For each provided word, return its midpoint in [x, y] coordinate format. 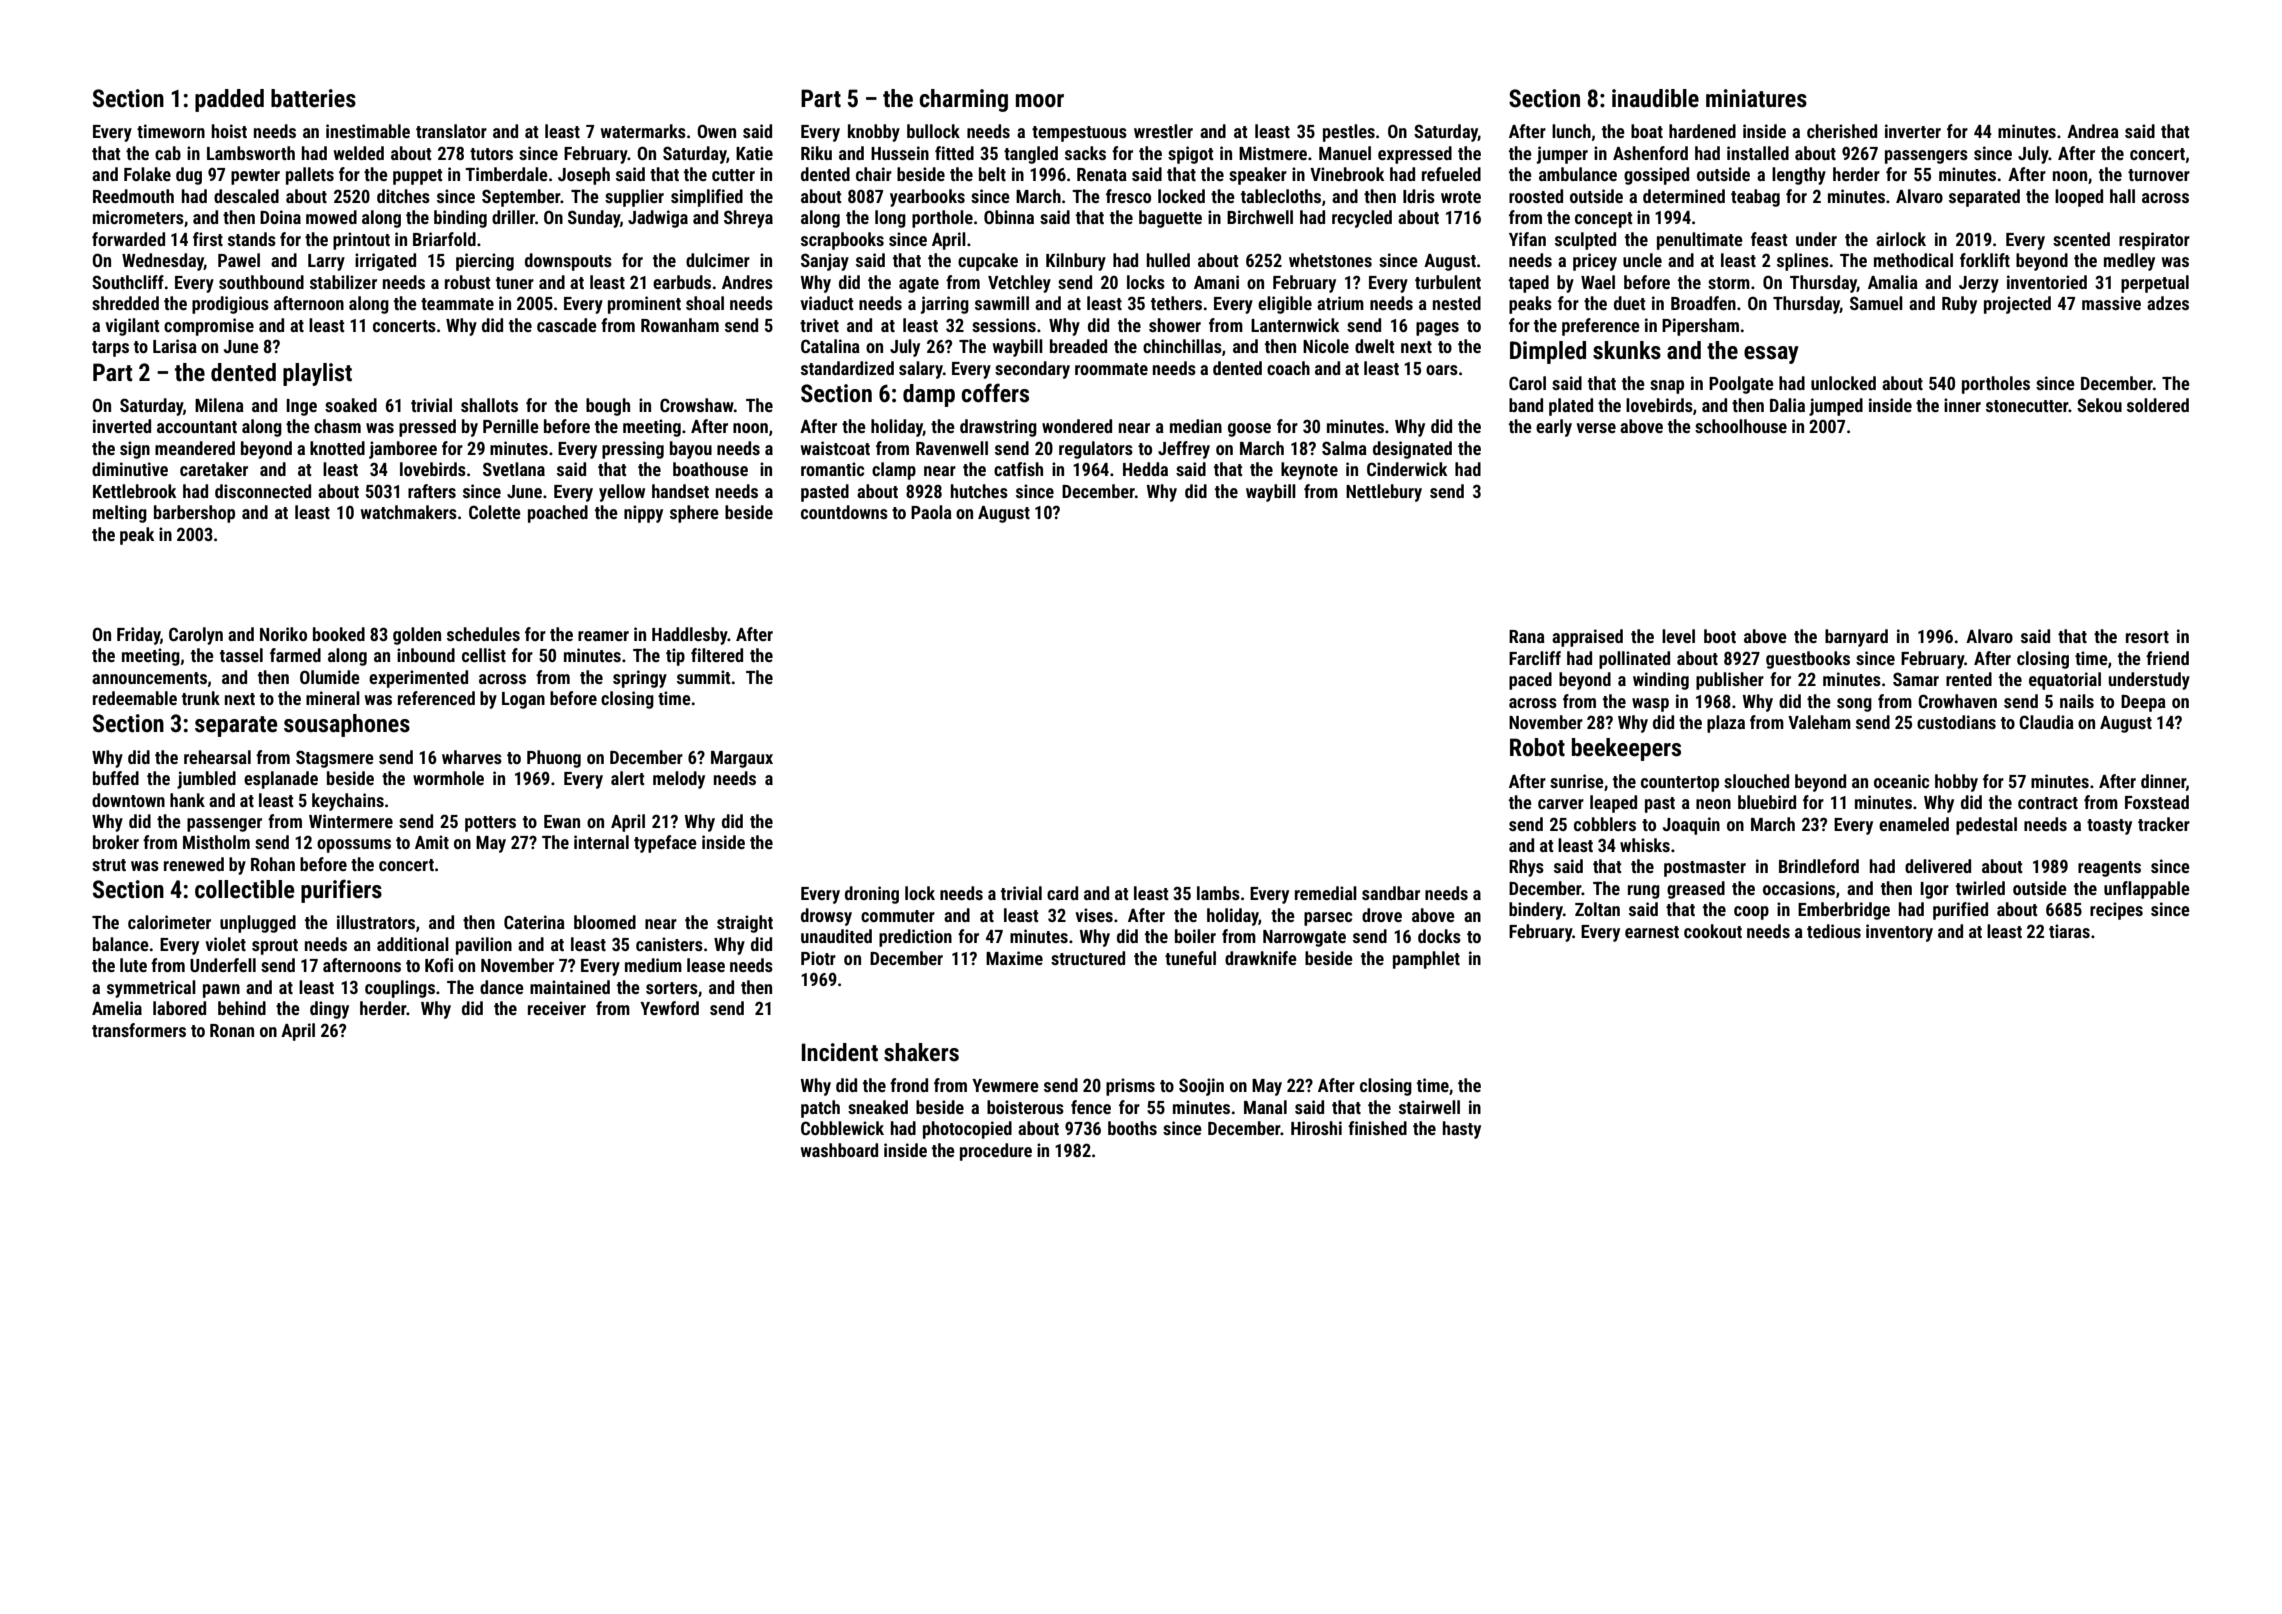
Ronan [232, 1030]
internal [601, 842]
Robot [1537, 747]
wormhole [448, 778]
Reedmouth [133, 196]
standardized [847, 368]
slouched [1756, 781]
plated [1571, 407]
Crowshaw [697, 405]
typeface [665, 844]
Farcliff [1535, 658]
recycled [1362, 219]
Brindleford [1819, 866]
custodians [1956, 722]
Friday [138, 636]
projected [2017, 305]
